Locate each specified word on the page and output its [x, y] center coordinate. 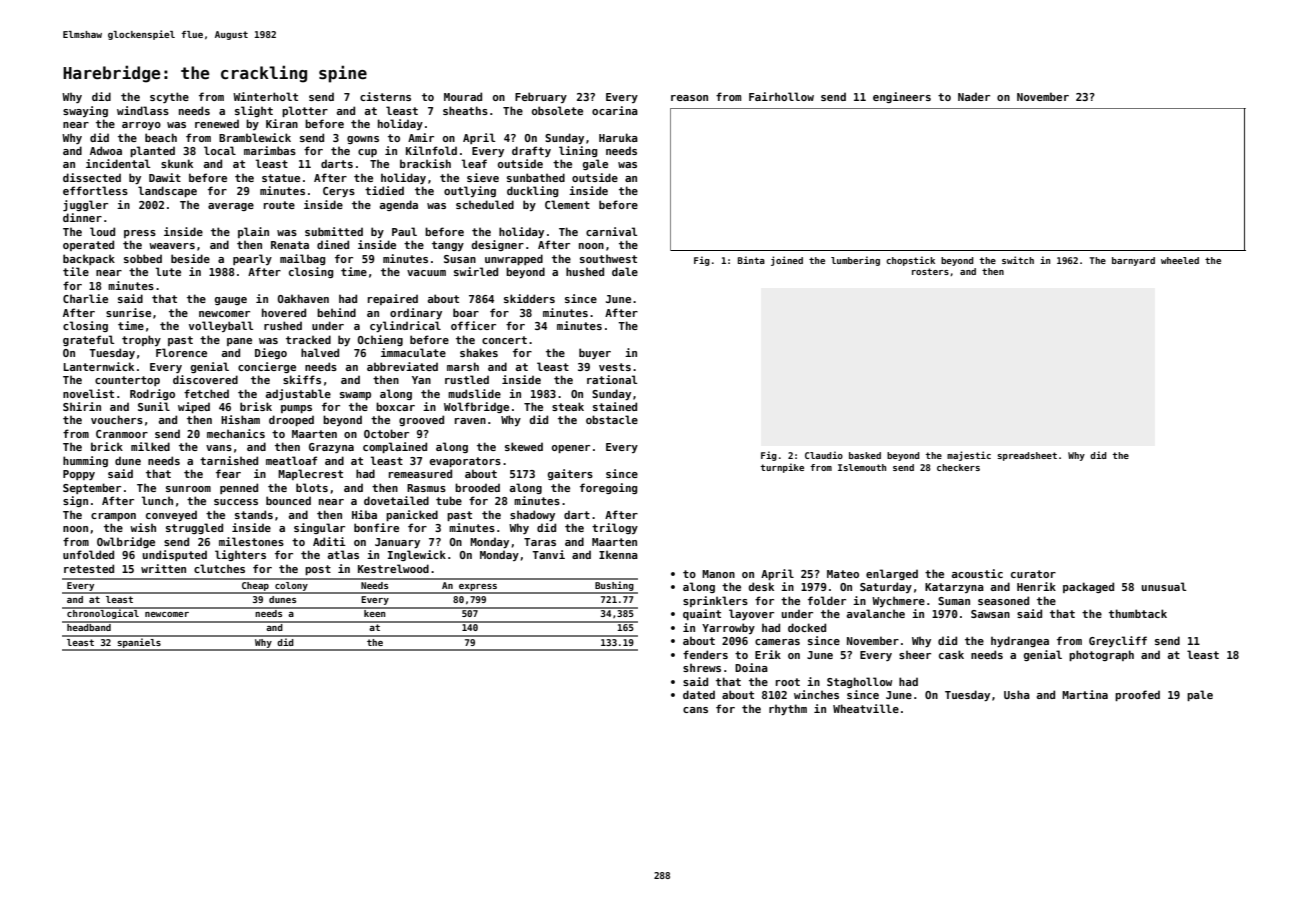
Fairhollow [781, 96]
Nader [974, 96]
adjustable [298, 394]
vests [615, 367]
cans [695, 710]
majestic [969, 456]
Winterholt [265, 96]
